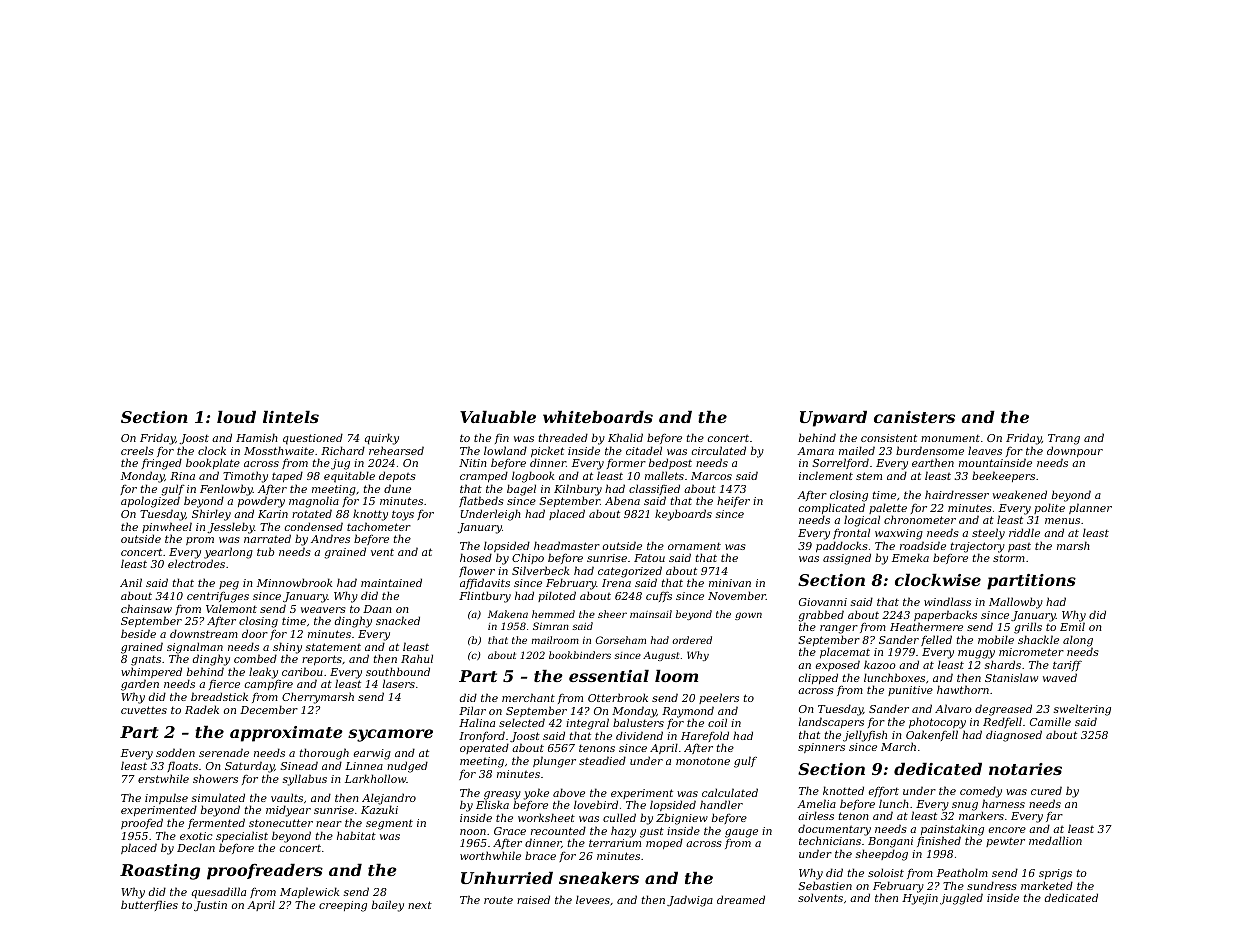 The height and width of the image is (952, 1233). I want to click on weavers, so click(323, 610).
